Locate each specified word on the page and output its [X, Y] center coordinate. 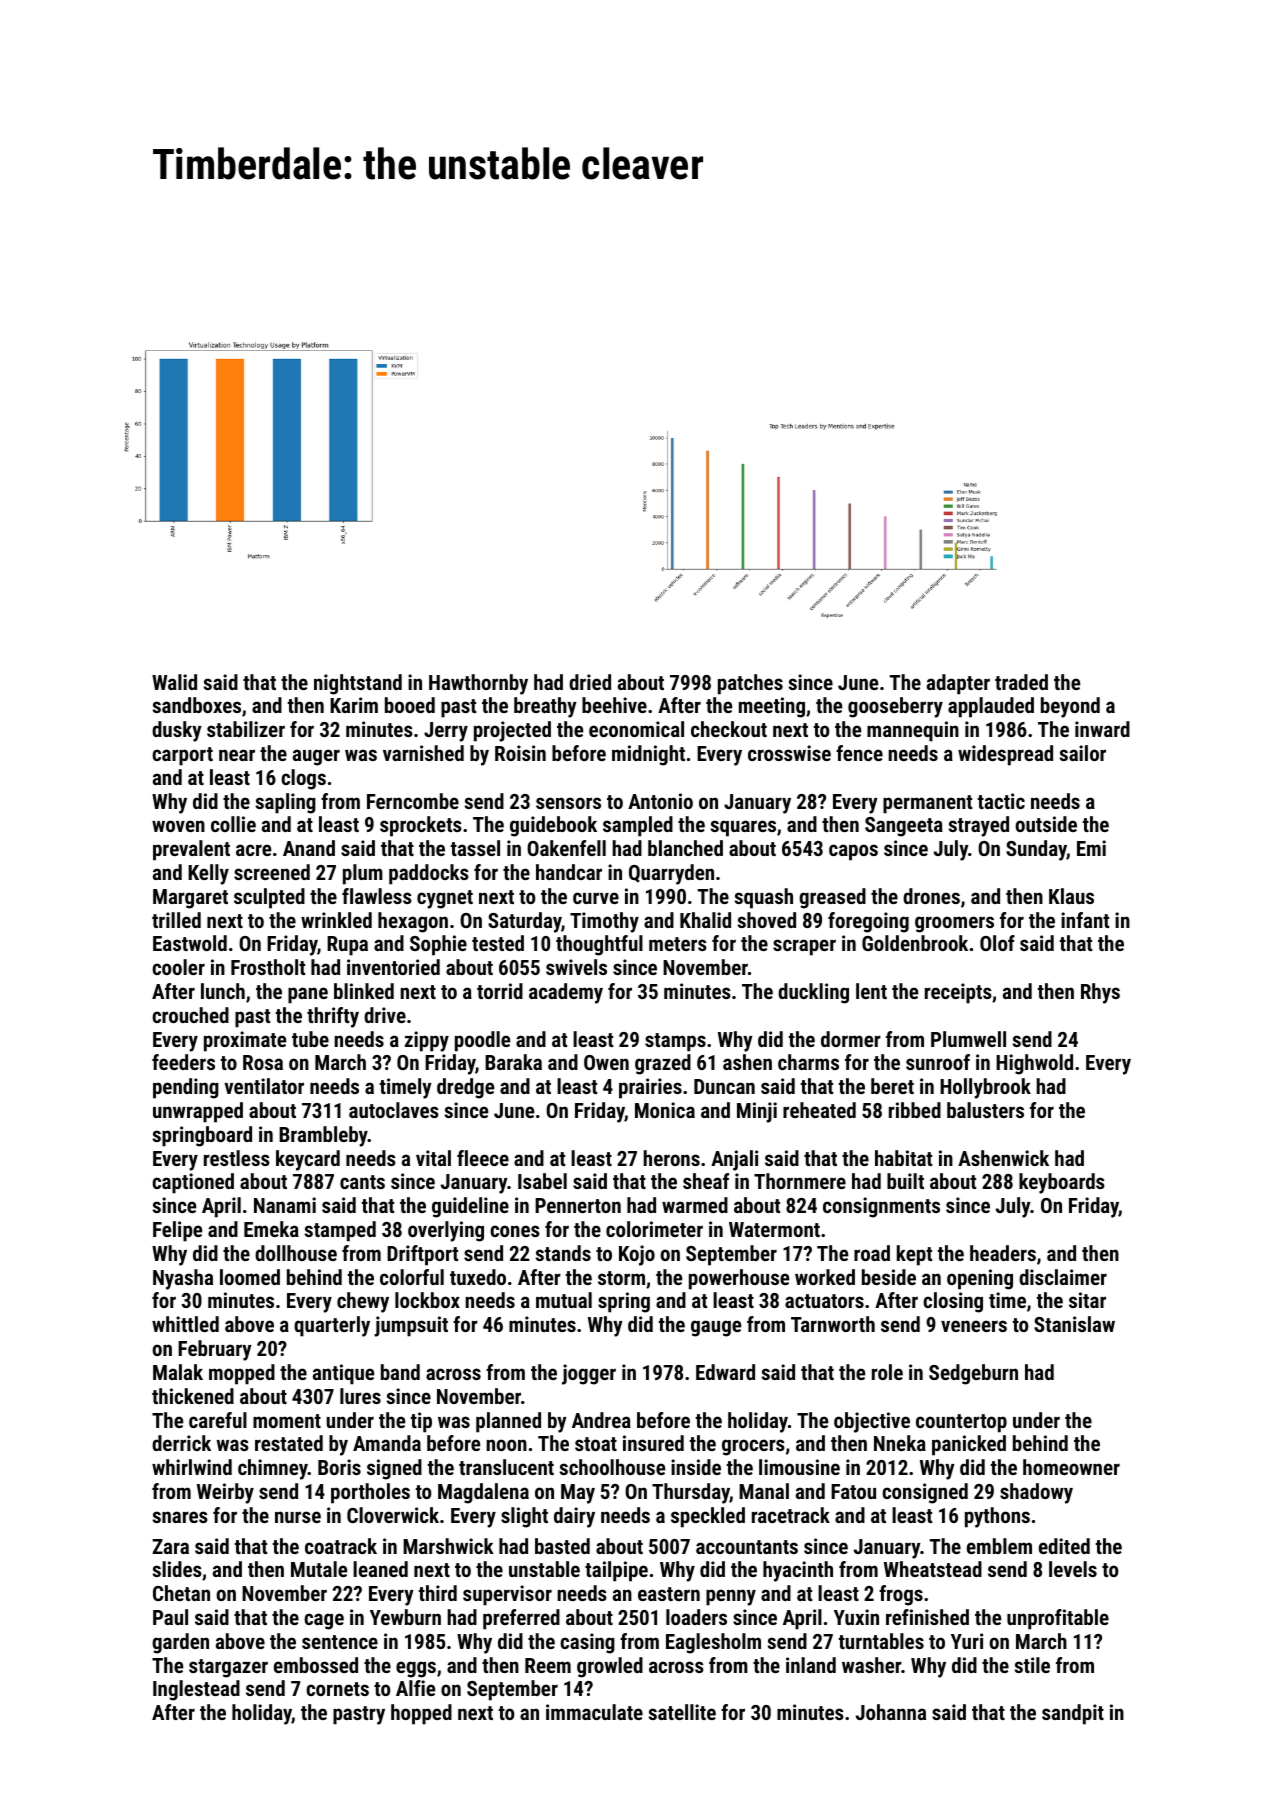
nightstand [358, 684]
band [400, 1372]
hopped [421, 1714]
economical [636, 729]
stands [563, 1253]
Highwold [1034, 1064]
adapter [958, 684]
